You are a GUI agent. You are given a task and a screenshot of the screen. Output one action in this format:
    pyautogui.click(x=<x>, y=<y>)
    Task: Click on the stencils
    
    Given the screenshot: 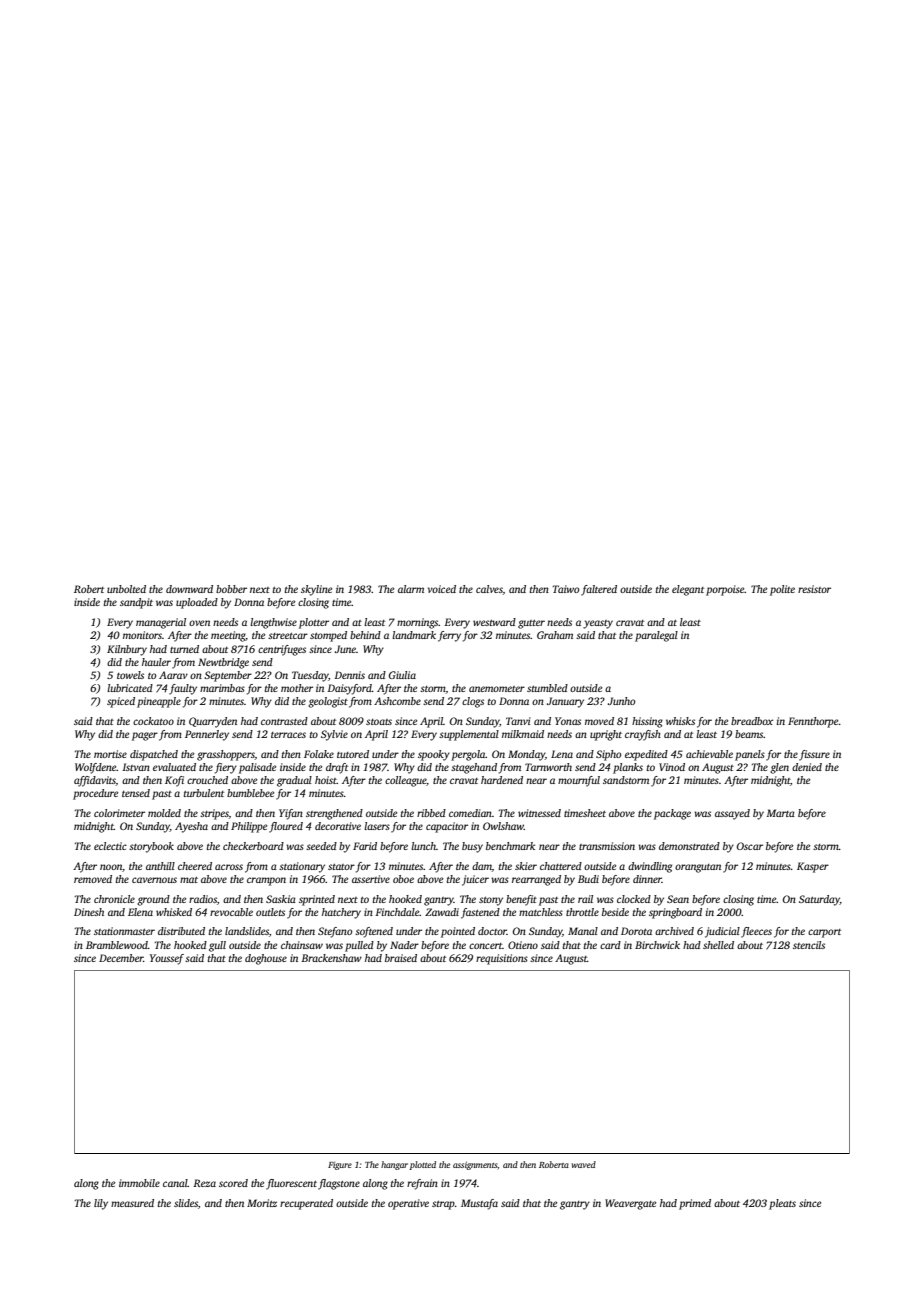 What is the action you would take?
    pyautogui.click(x=809, y=945)
